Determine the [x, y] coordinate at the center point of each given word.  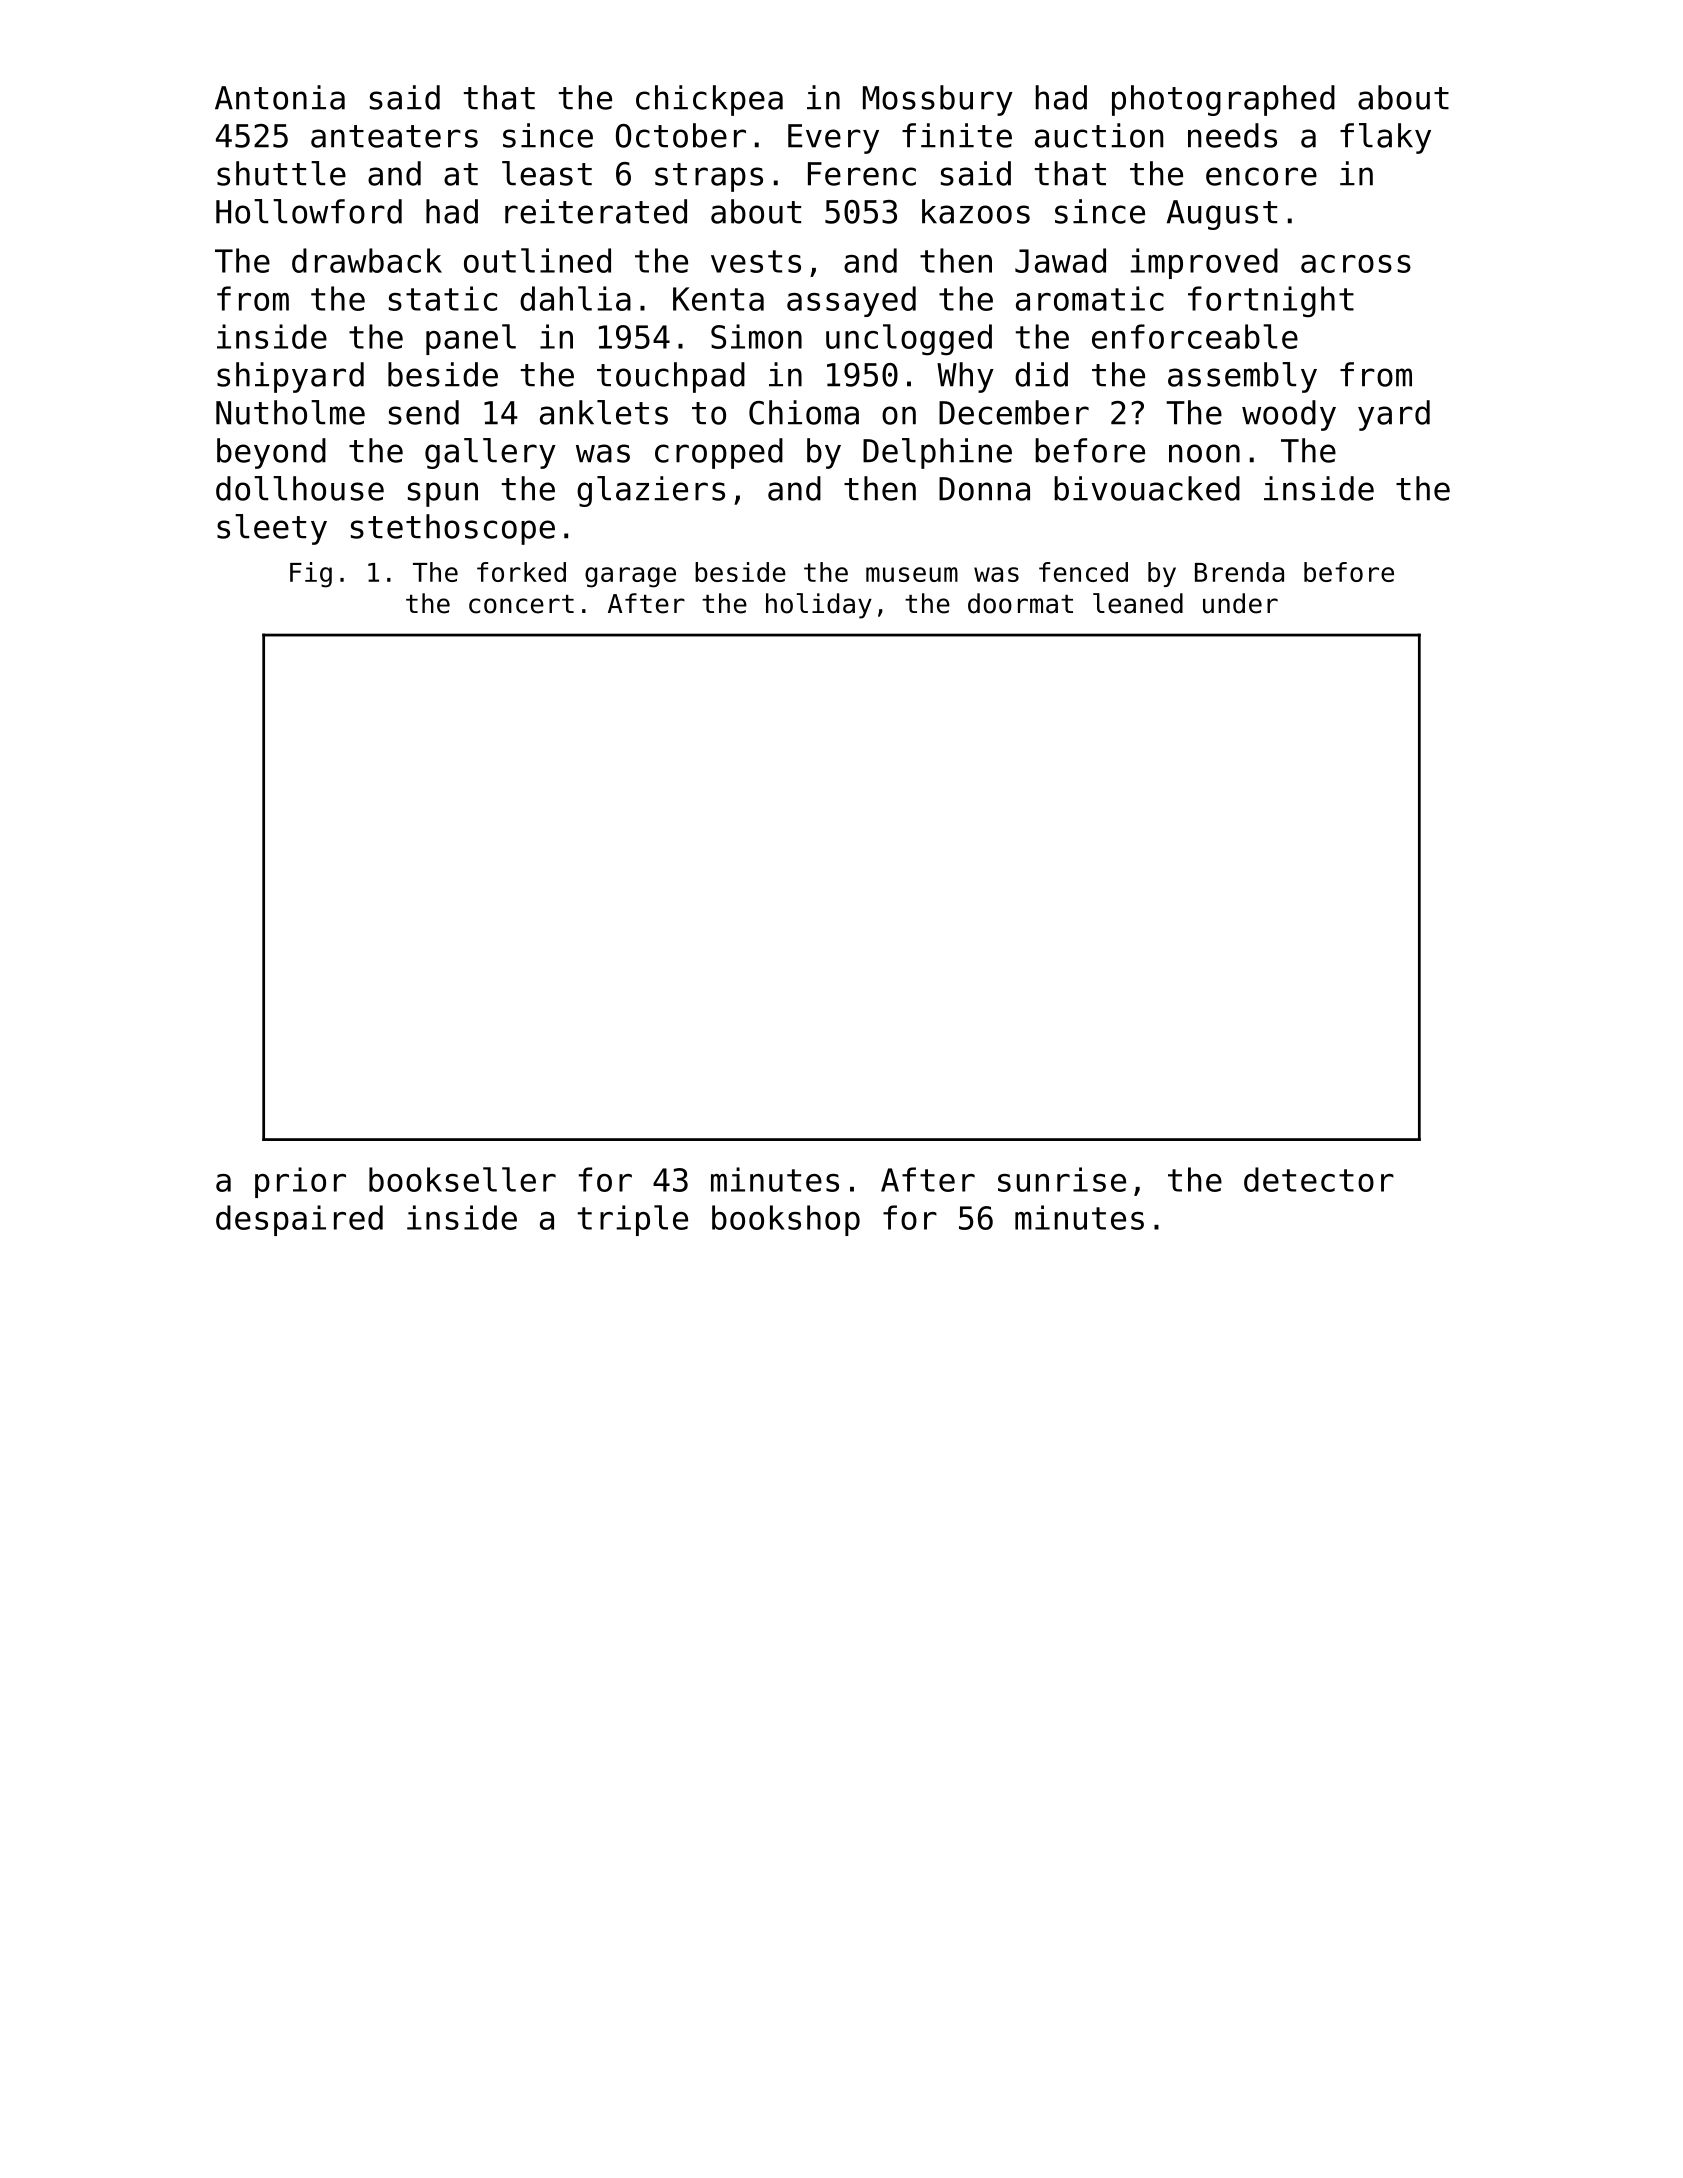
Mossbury [938, 100]
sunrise [1062, 1179]
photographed [1223, 100]
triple [633, 1220]
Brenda [1239, 572]
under [1240, 603]
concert [521, 604]
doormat [1020, 603]
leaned [1138, 603]
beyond [271, 453]
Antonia [280, 97]
